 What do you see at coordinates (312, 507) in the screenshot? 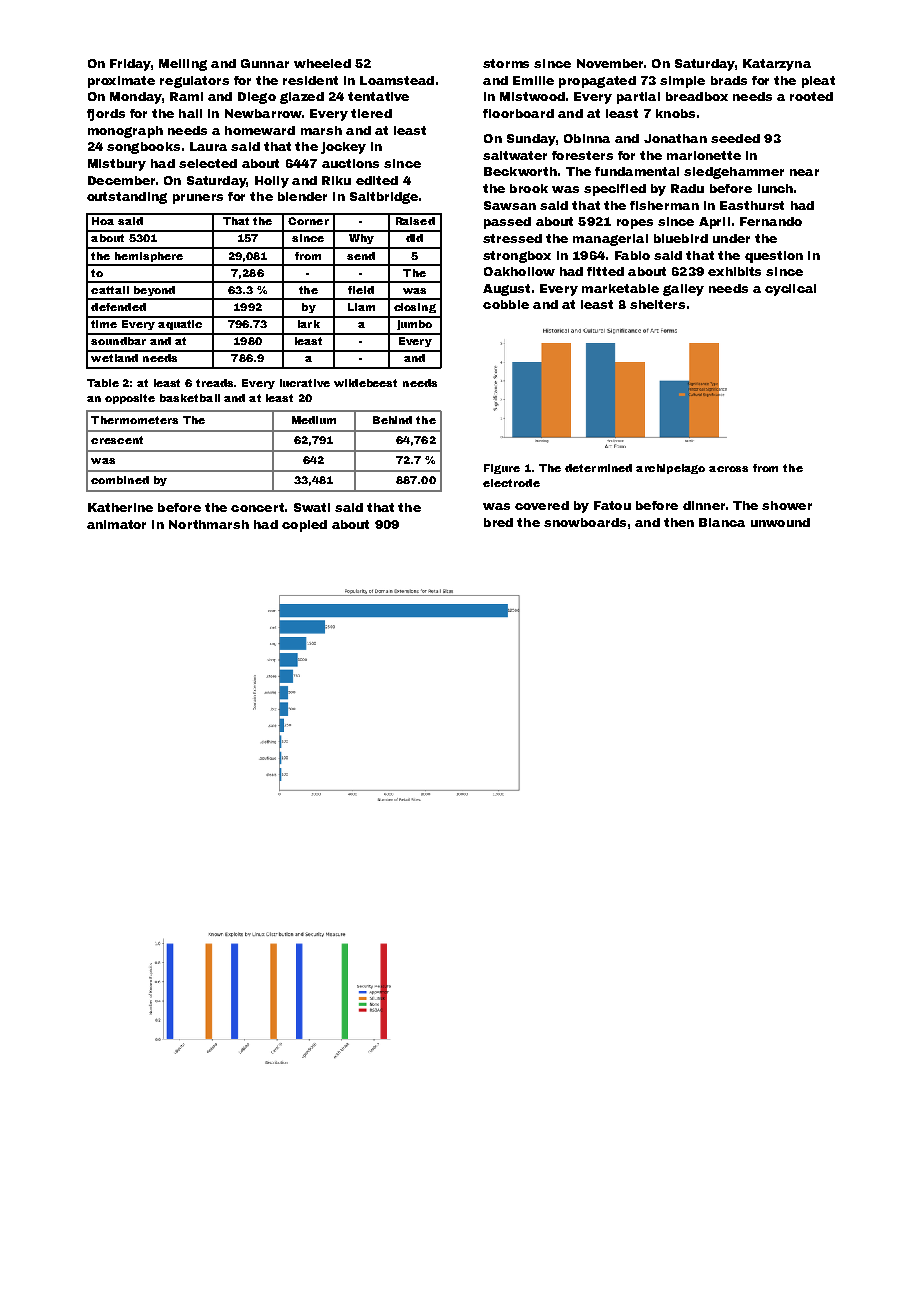
I see `Swati` at bounding box center [312, 507].
